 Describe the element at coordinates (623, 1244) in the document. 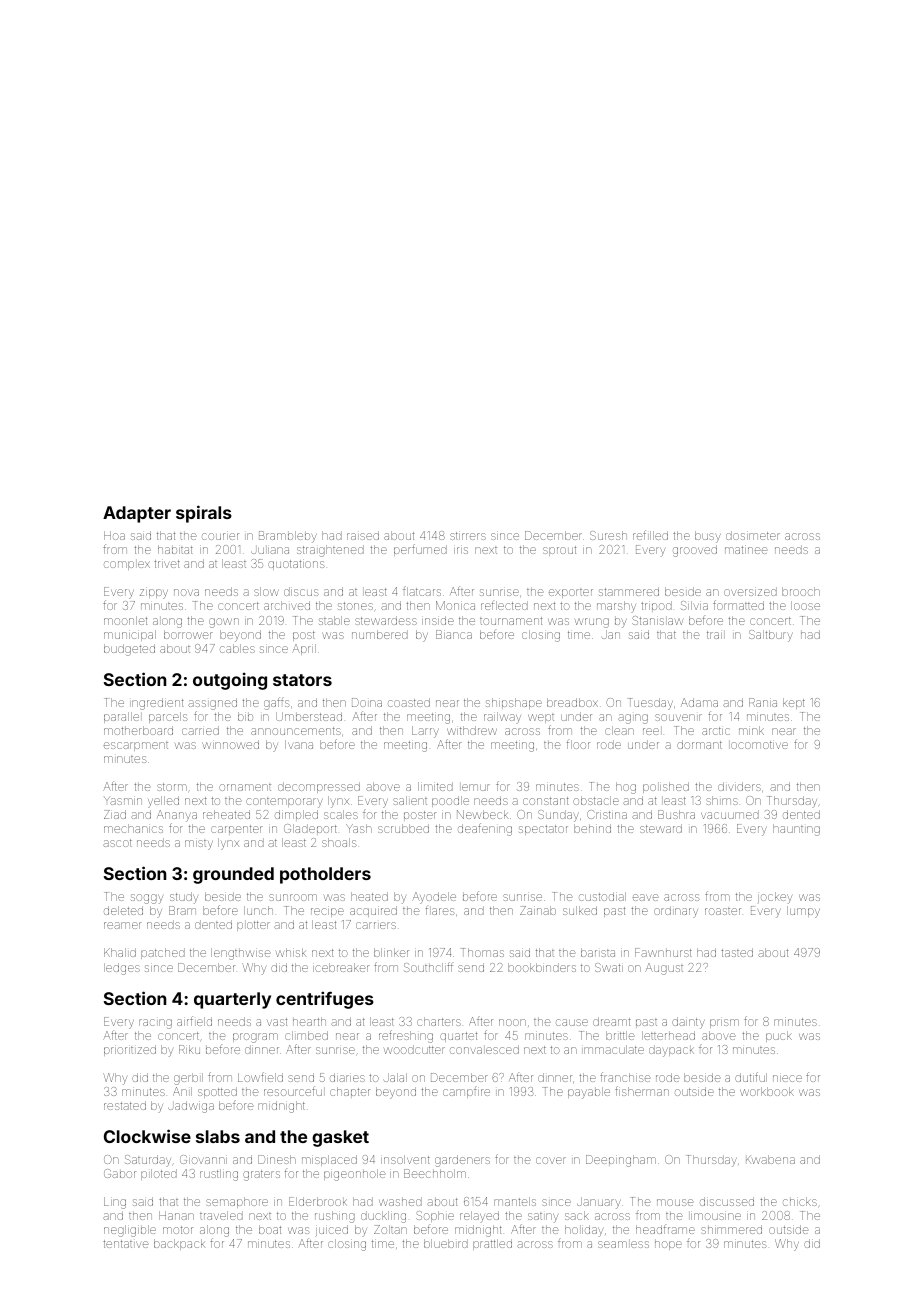

I see `seamless` at that location.
